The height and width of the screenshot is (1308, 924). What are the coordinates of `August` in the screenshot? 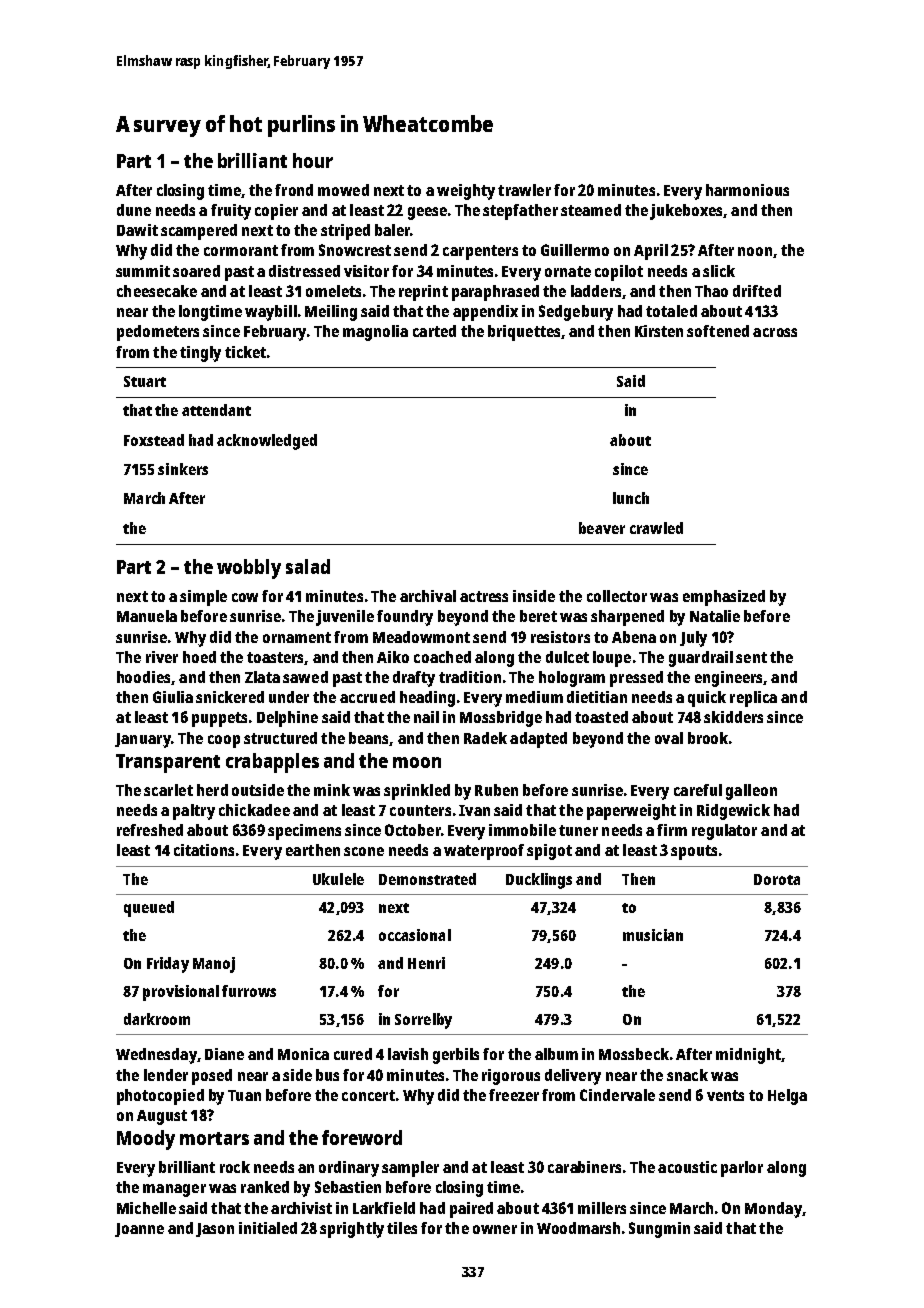 It's located at (162, 1117).
